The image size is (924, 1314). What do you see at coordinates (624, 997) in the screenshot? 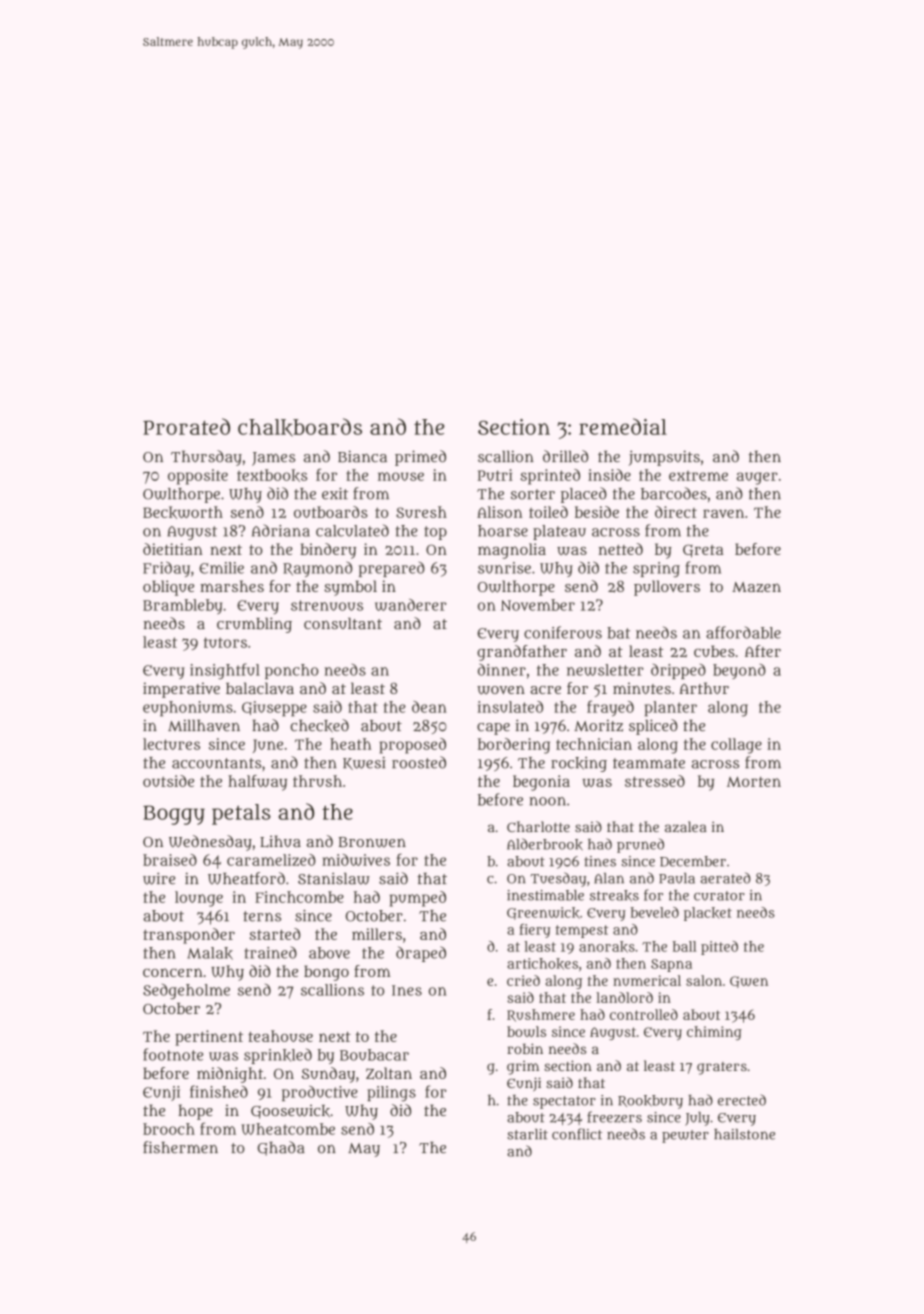
I see `landlord` at bounding box center [624, 997].
